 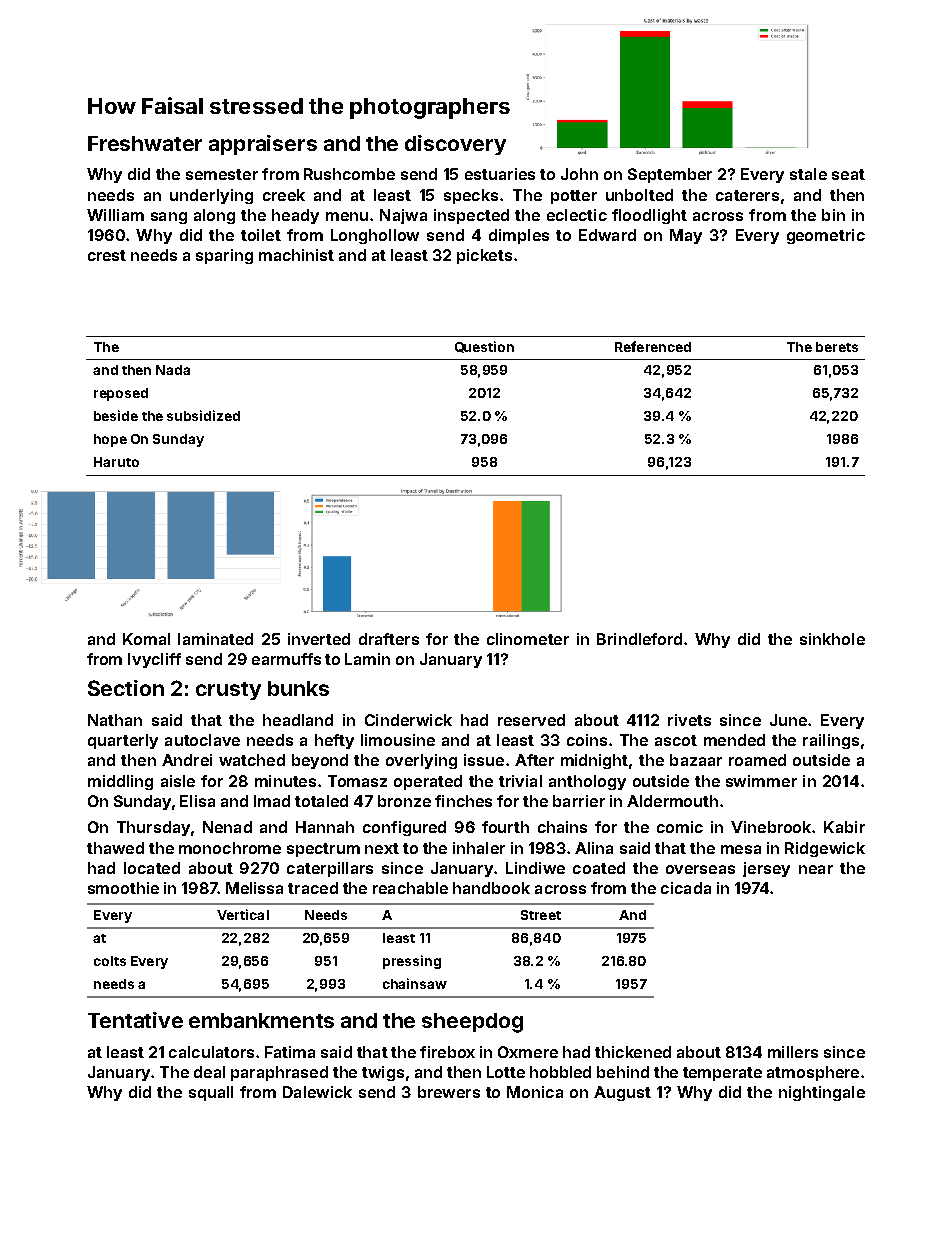 I want to click on nightingale, so click(x=822, y=1093).
